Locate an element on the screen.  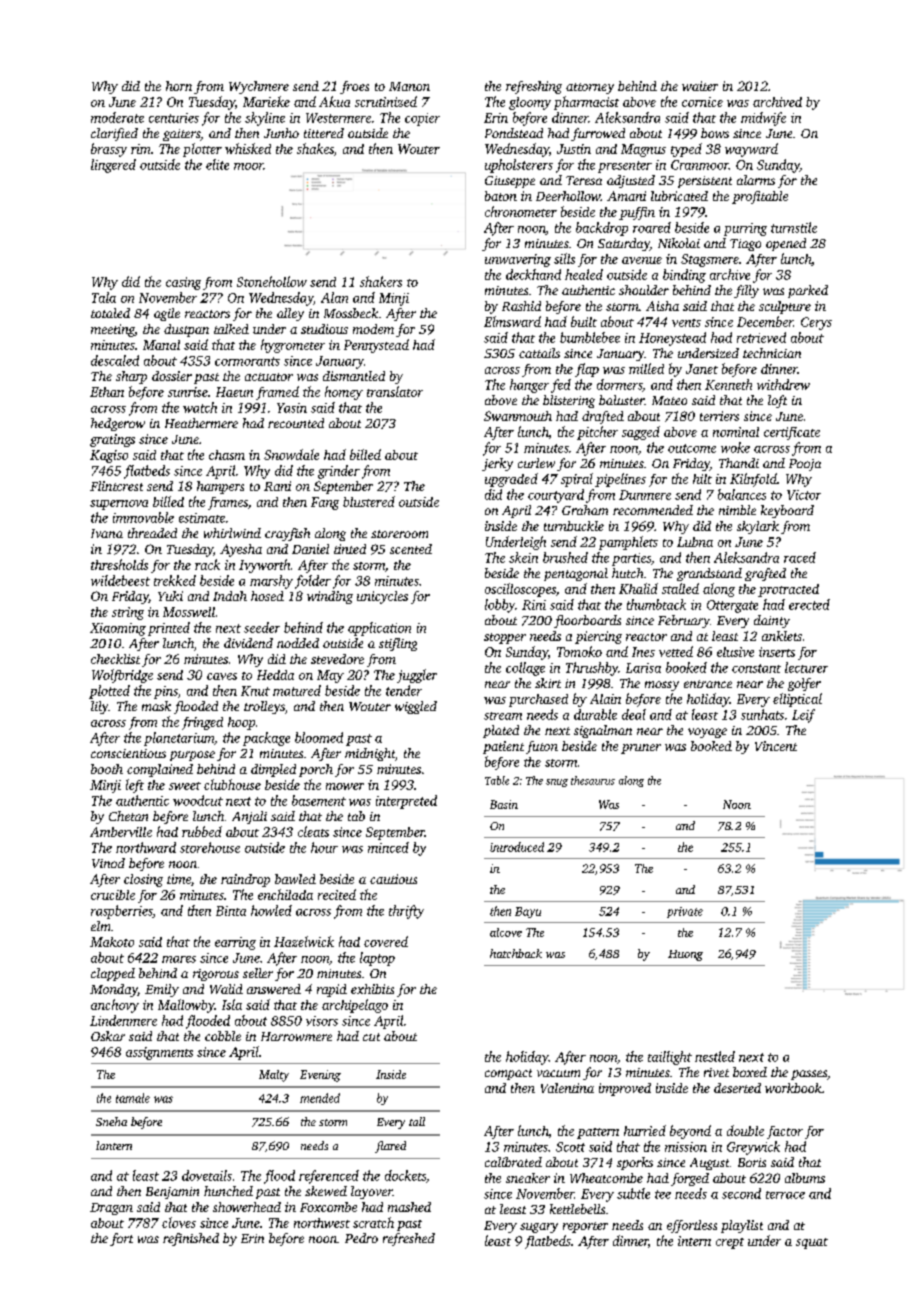
Manon is located at coordinates (409, 86).
